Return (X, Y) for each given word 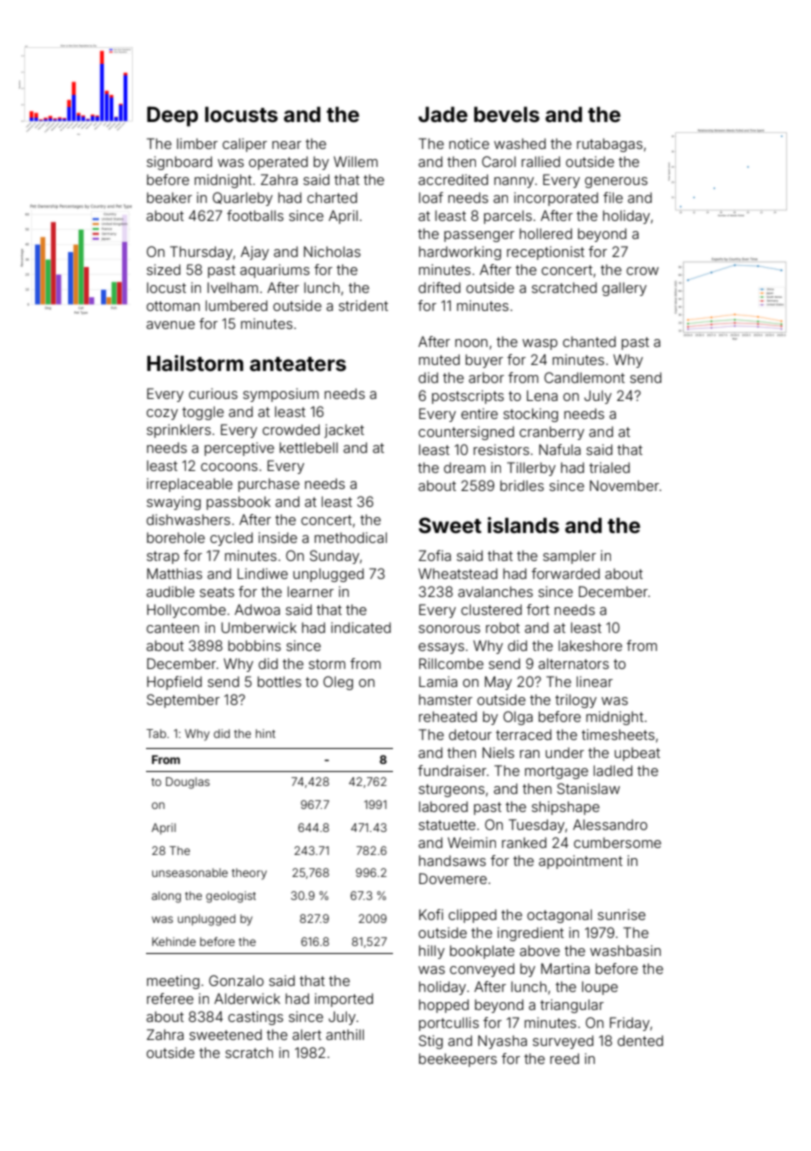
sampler (569, 557)
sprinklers (179, 431)
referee (170, 998)
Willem (356, 161)
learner (311, 591)
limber (197, 143)
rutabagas (610, 145)
